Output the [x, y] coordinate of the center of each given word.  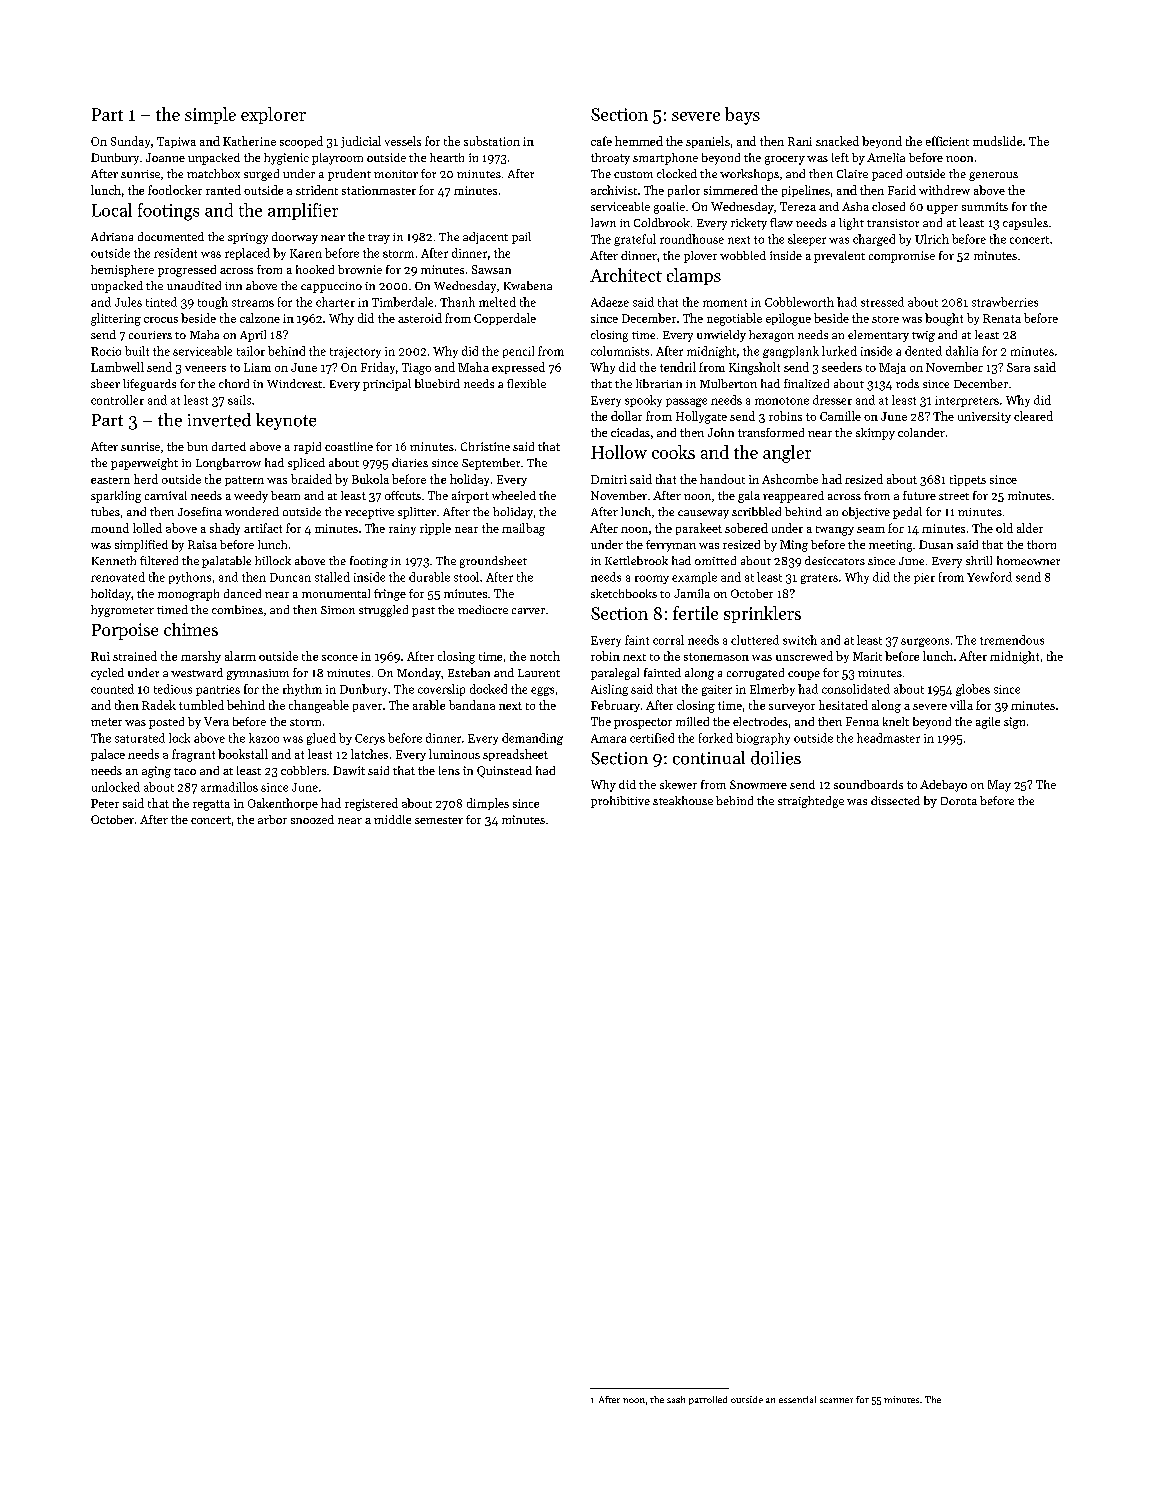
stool [466, 577]
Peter [105, 803]
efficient [947, 141]
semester [439, 820]
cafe [601, 141]
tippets [968, 480]
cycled [107, 674]
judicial [361, 142]
